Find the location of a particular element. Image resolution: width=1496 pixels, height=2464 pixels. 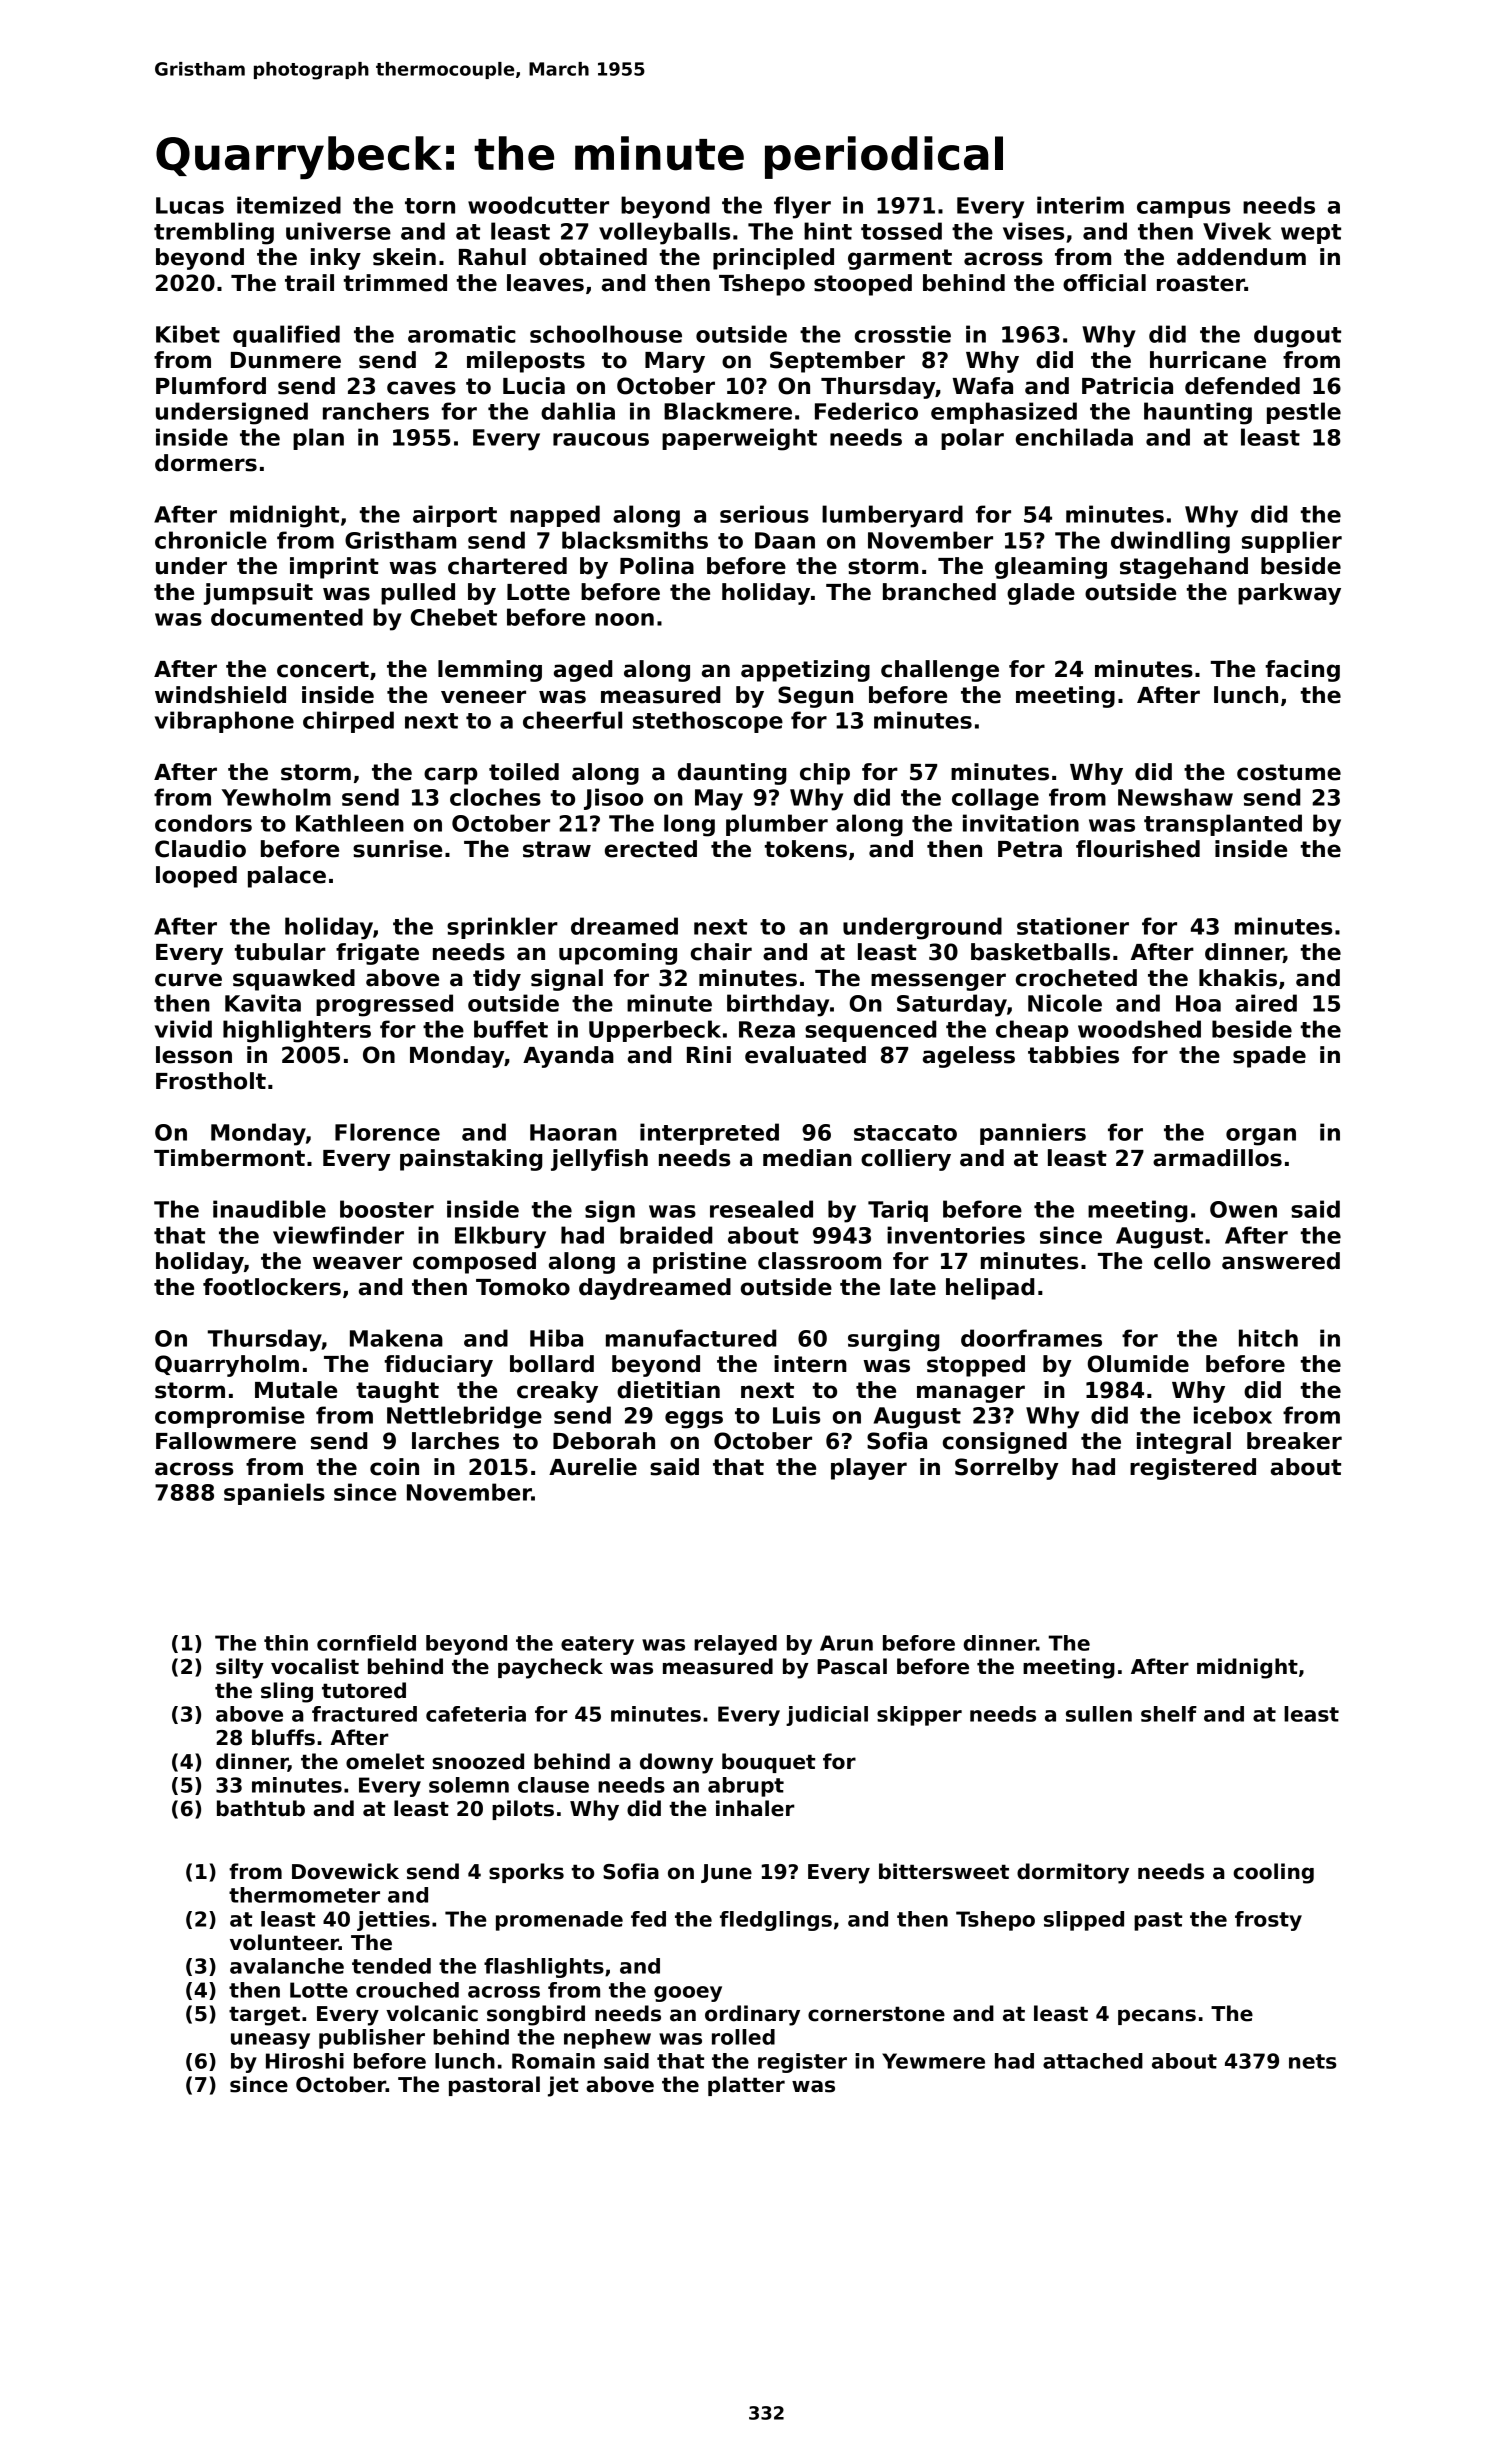

Yewmere is located at coordinates (933, 2061).
